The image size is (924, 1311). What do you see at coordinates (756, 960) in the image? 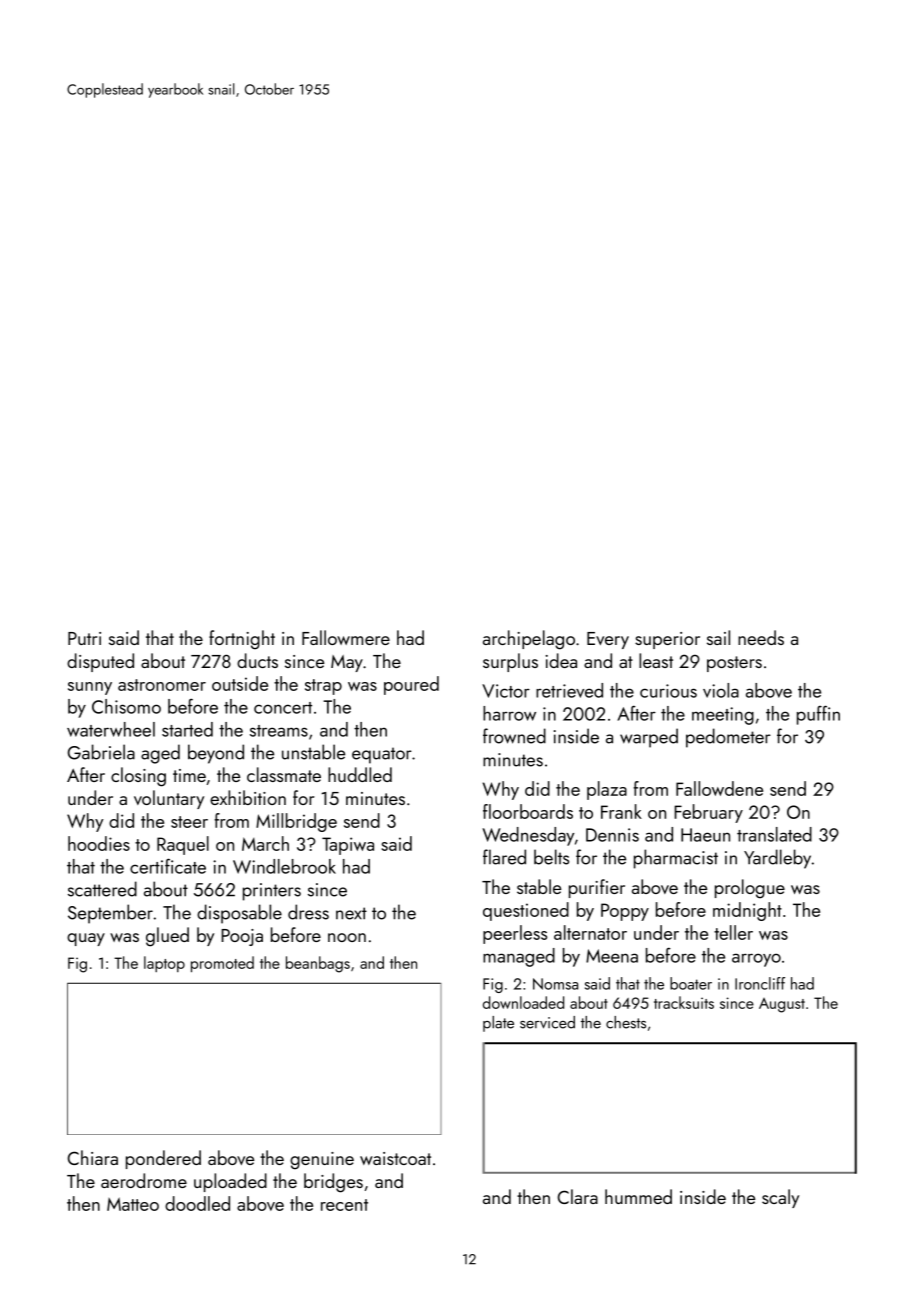
I see `arroyo` at bounding box center [756, 960].
